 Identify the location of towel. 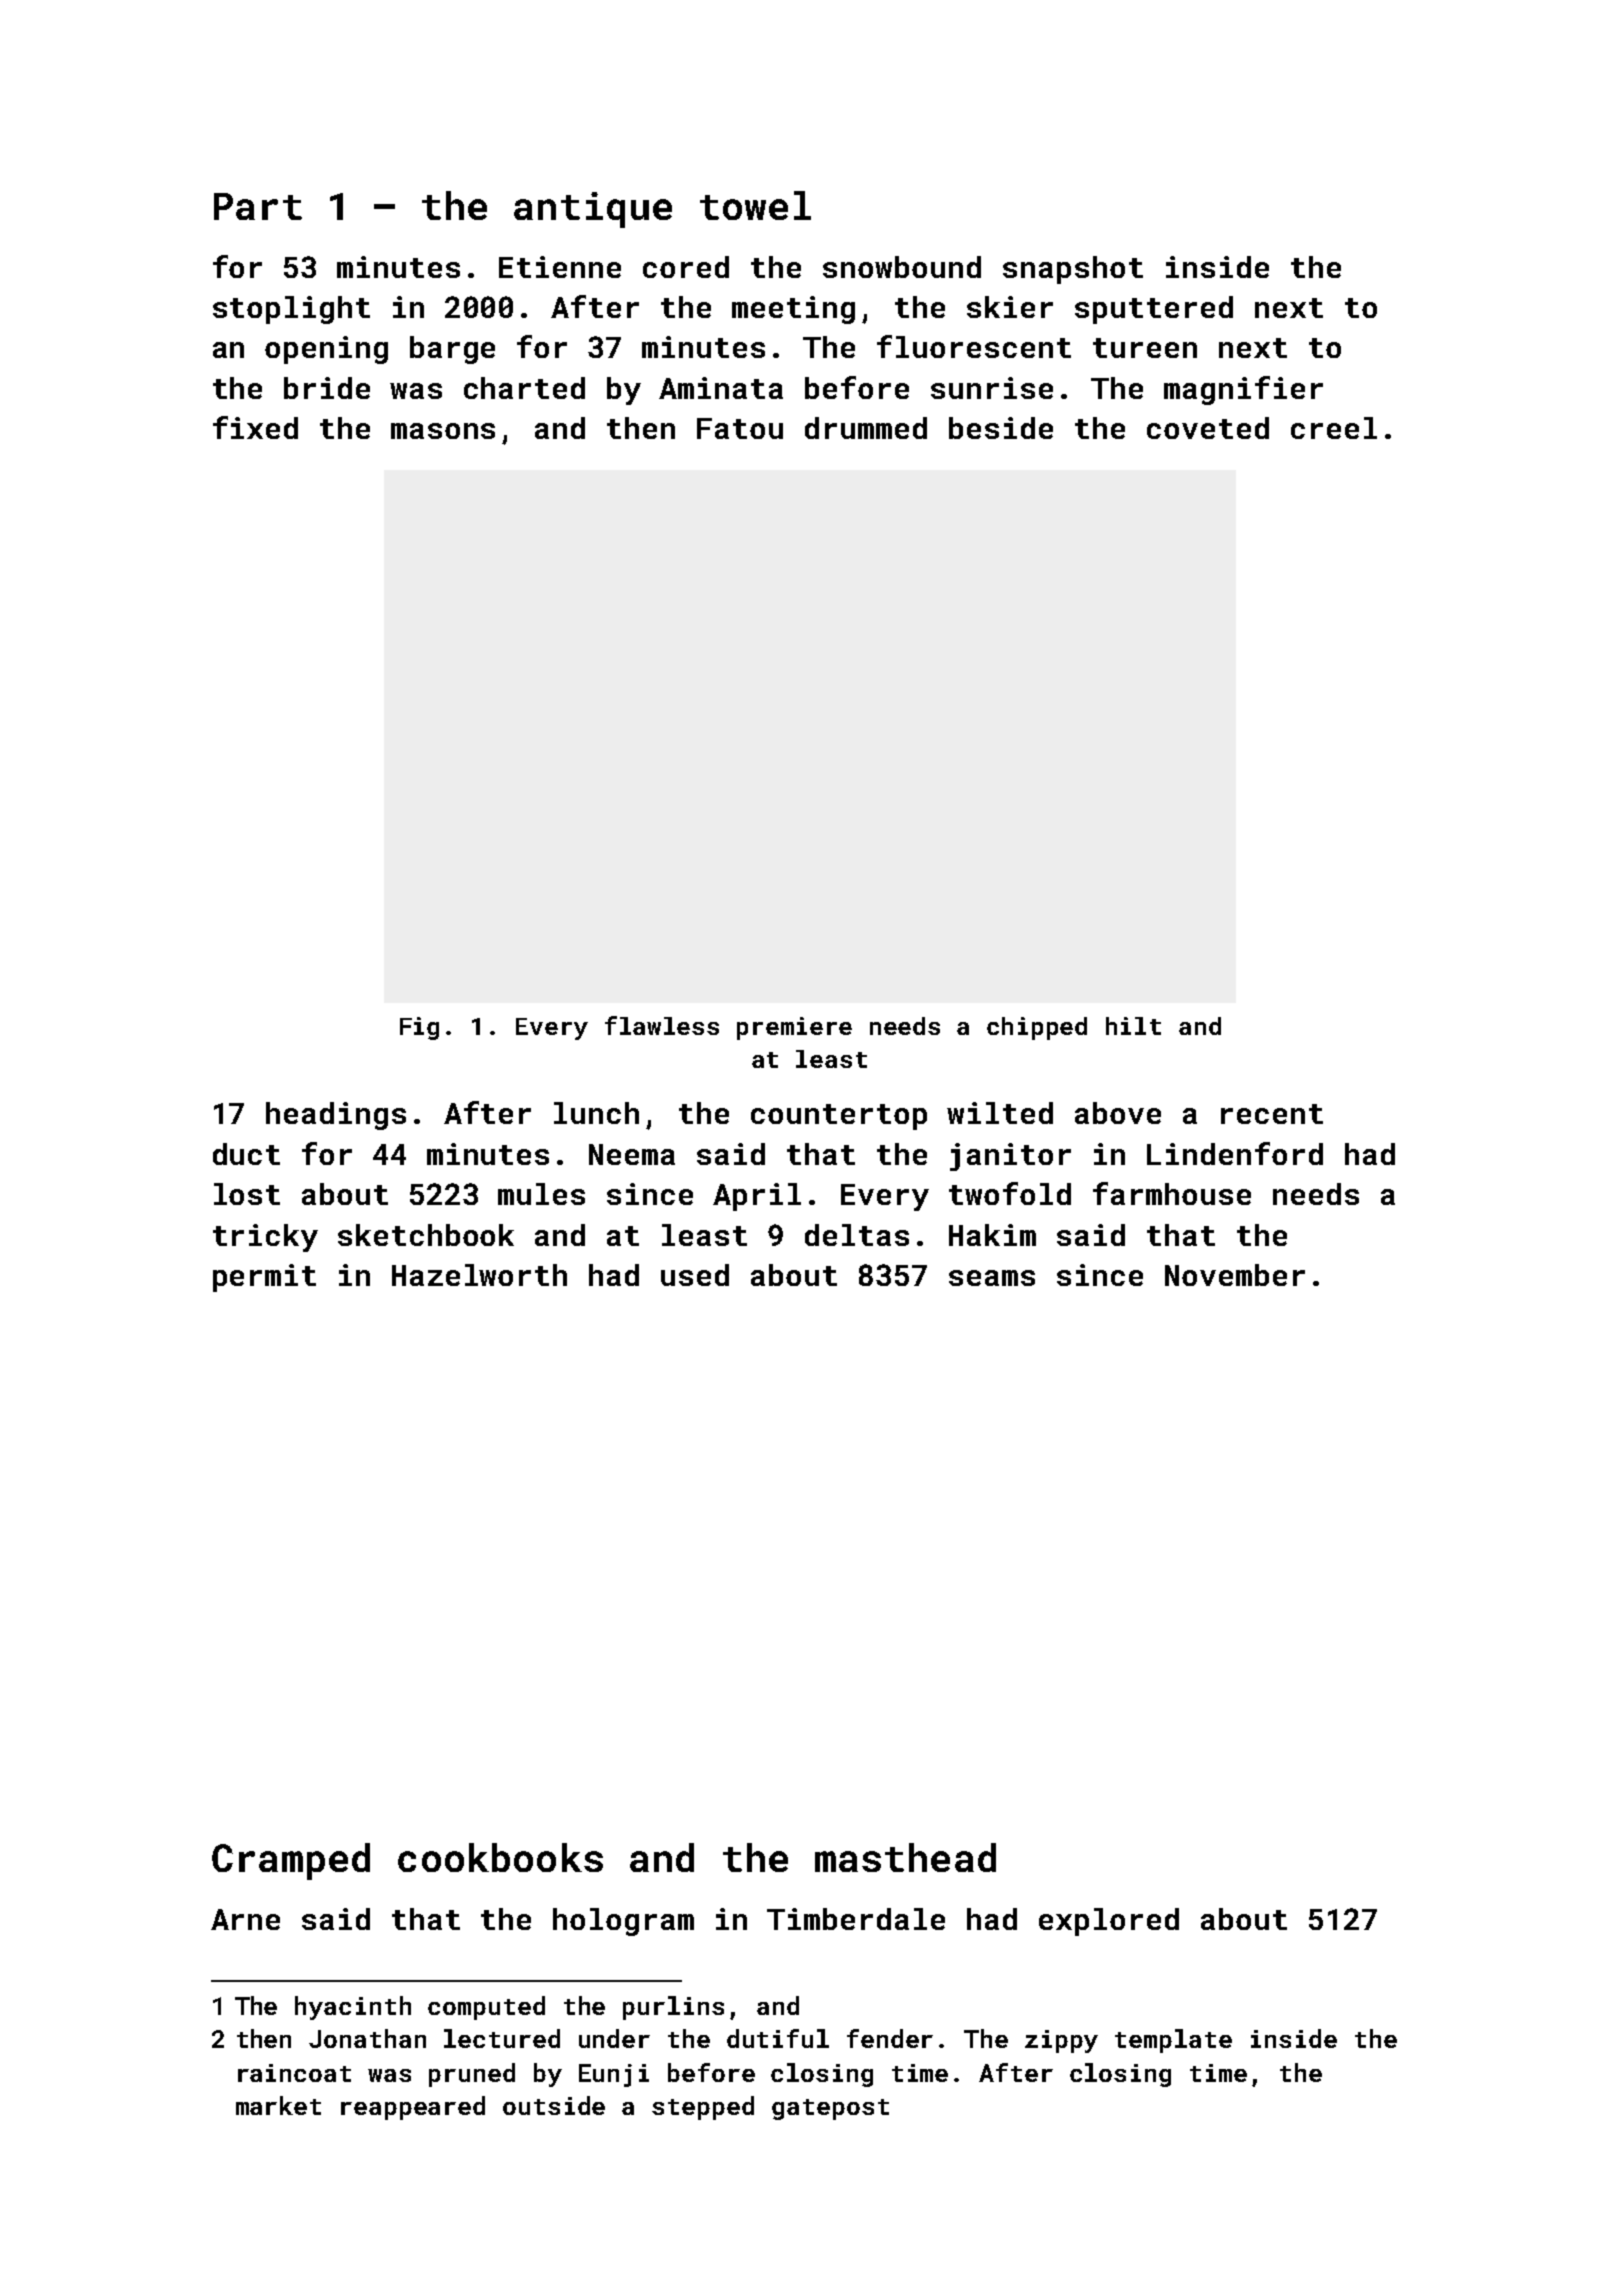
(755, 205).
